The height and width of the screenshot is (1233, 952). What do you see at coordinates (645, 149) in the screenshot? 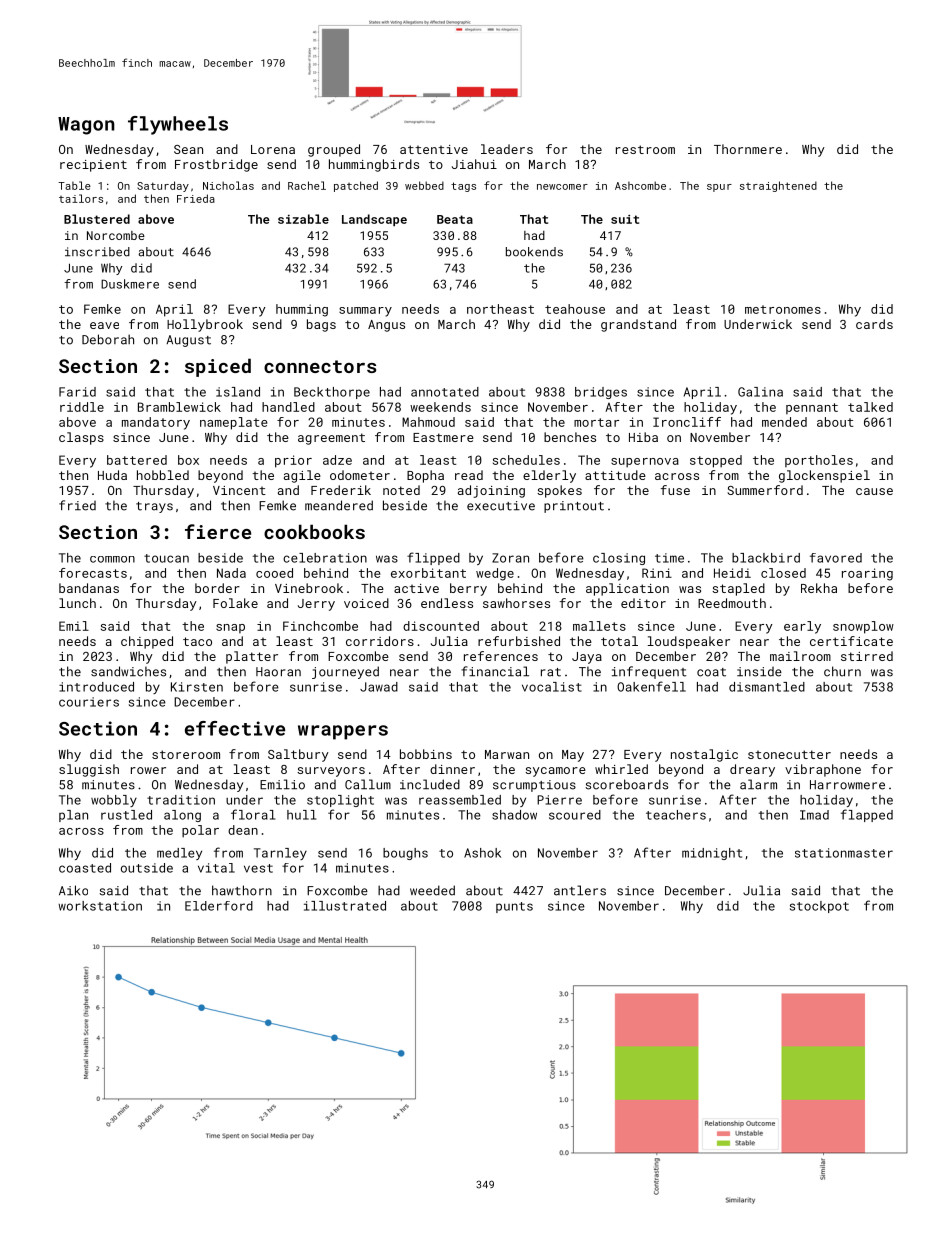
I see `restroom` at bounding box center [645, 149].
